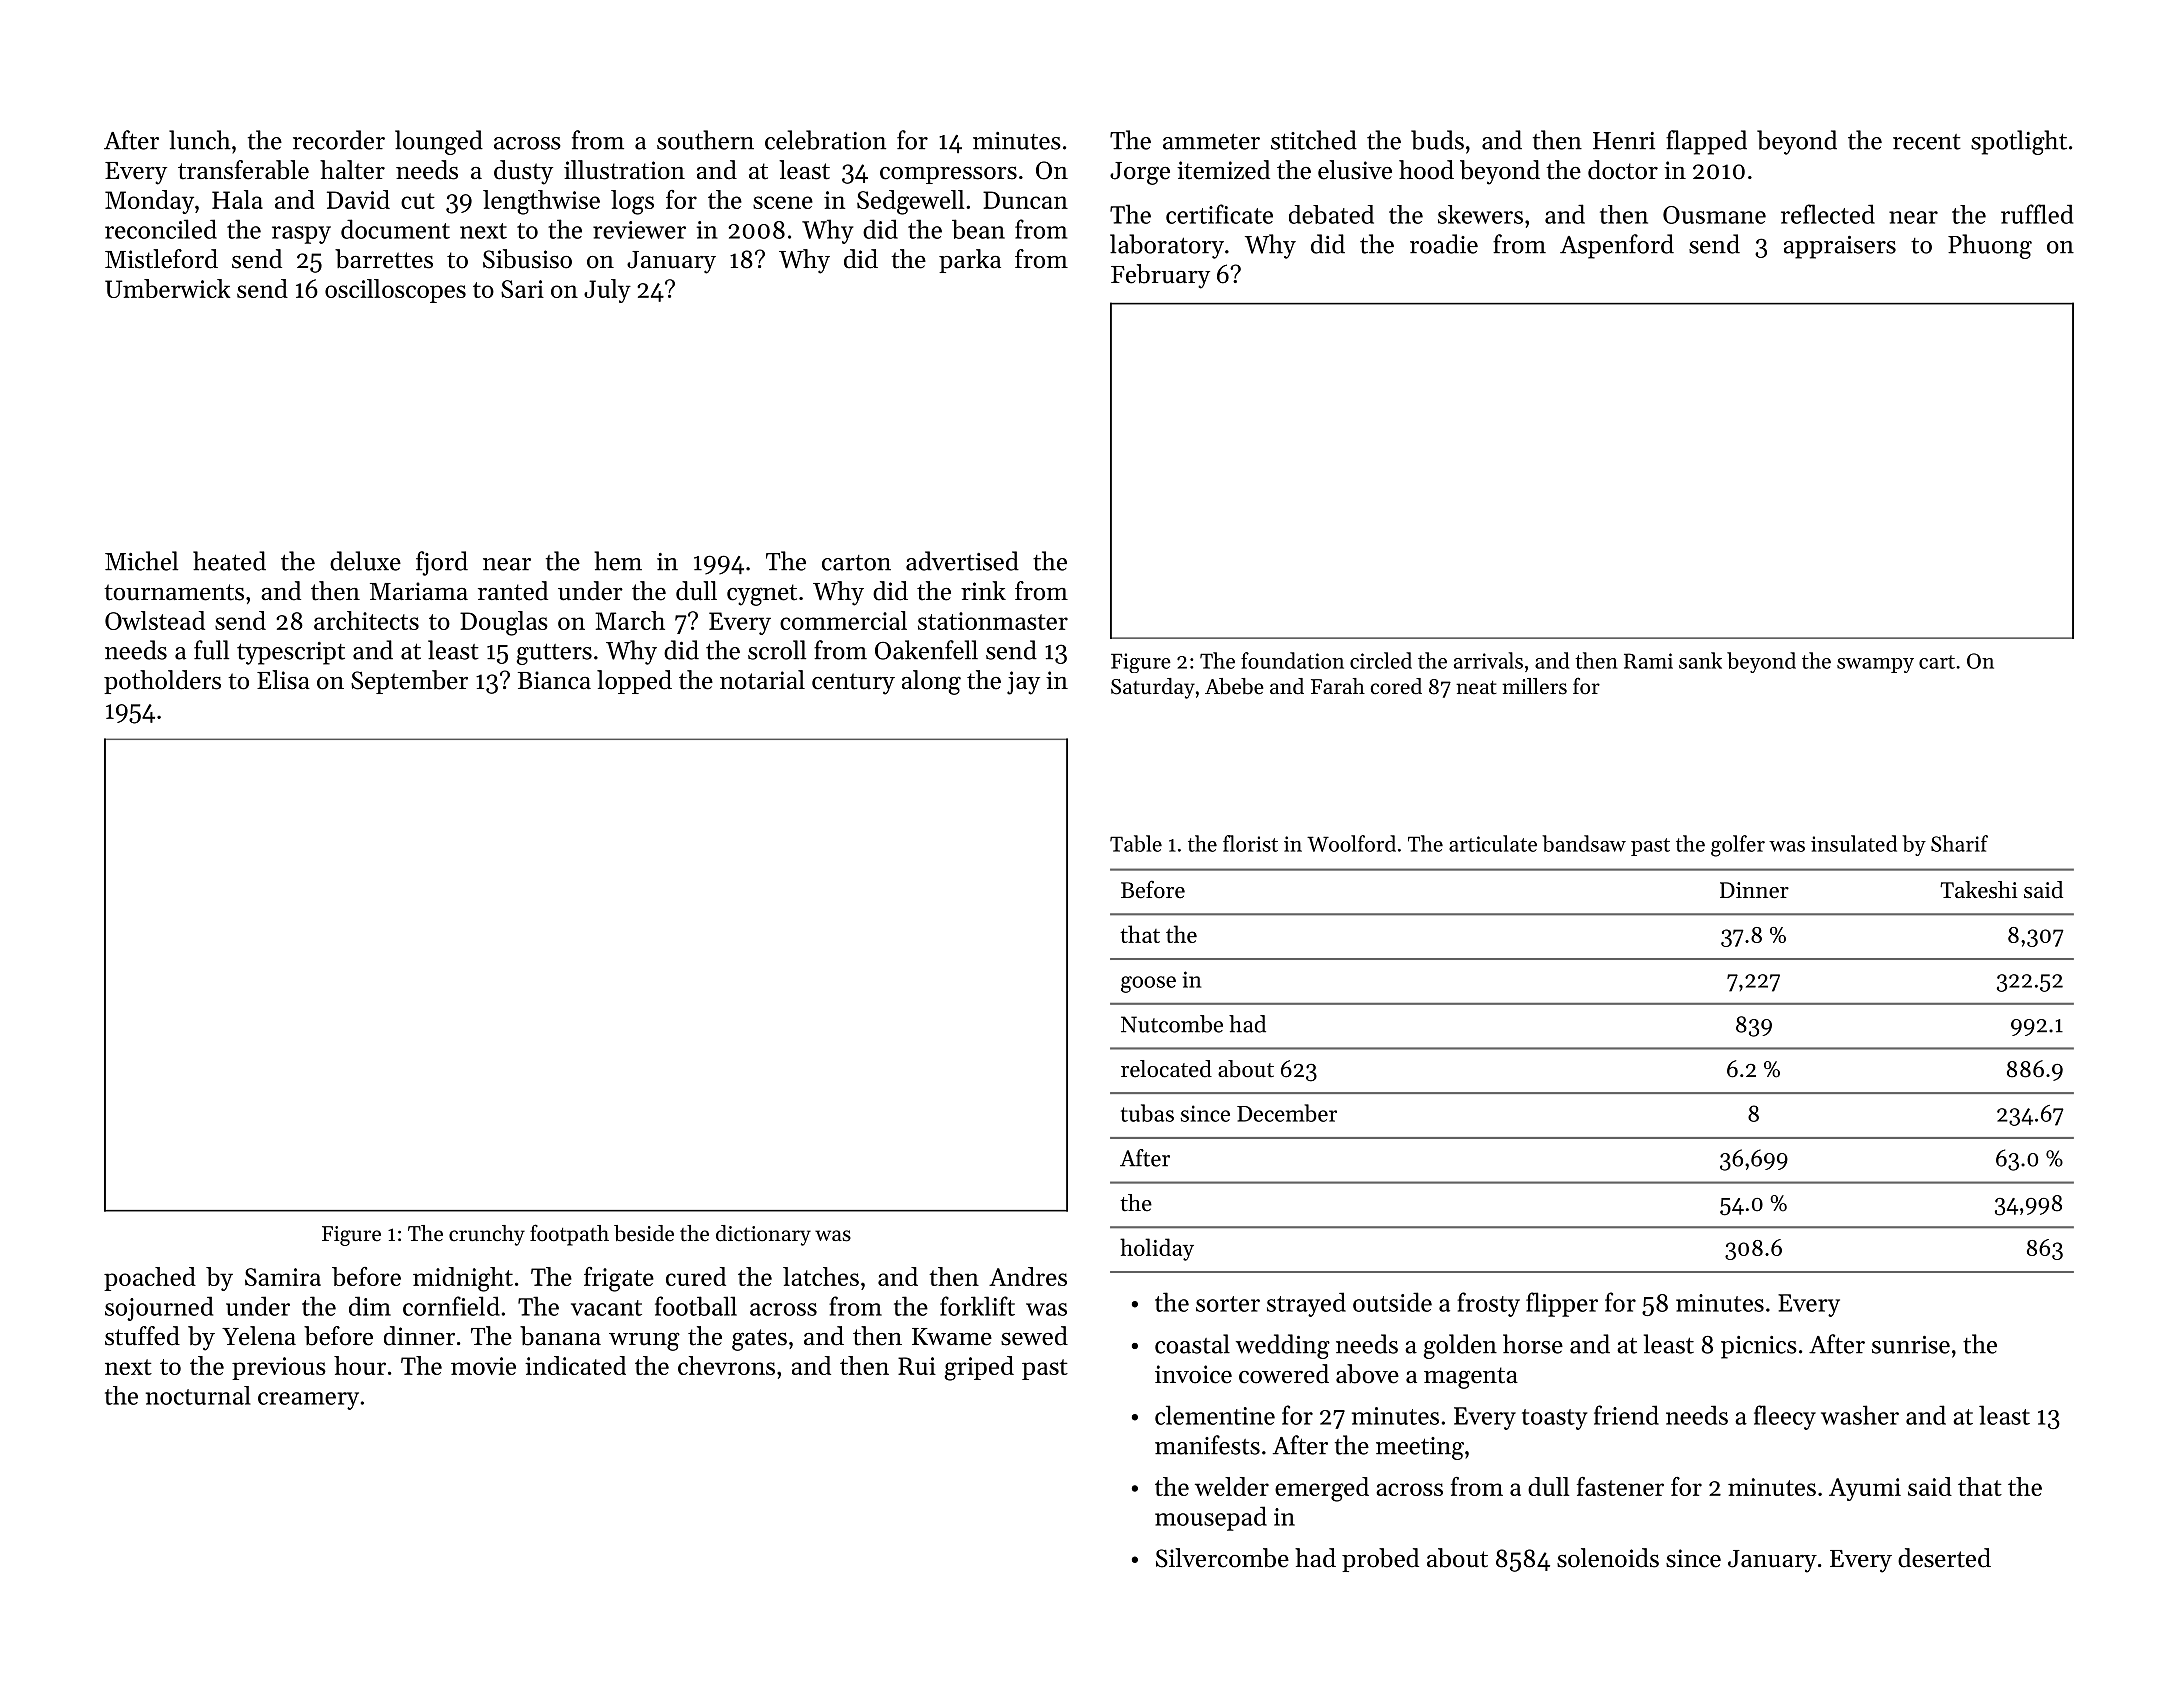 The height and width of the document is (1683, 2178). Describe the element at coordinates (1944, 1558) in the document. I see `deserted` at that location.
